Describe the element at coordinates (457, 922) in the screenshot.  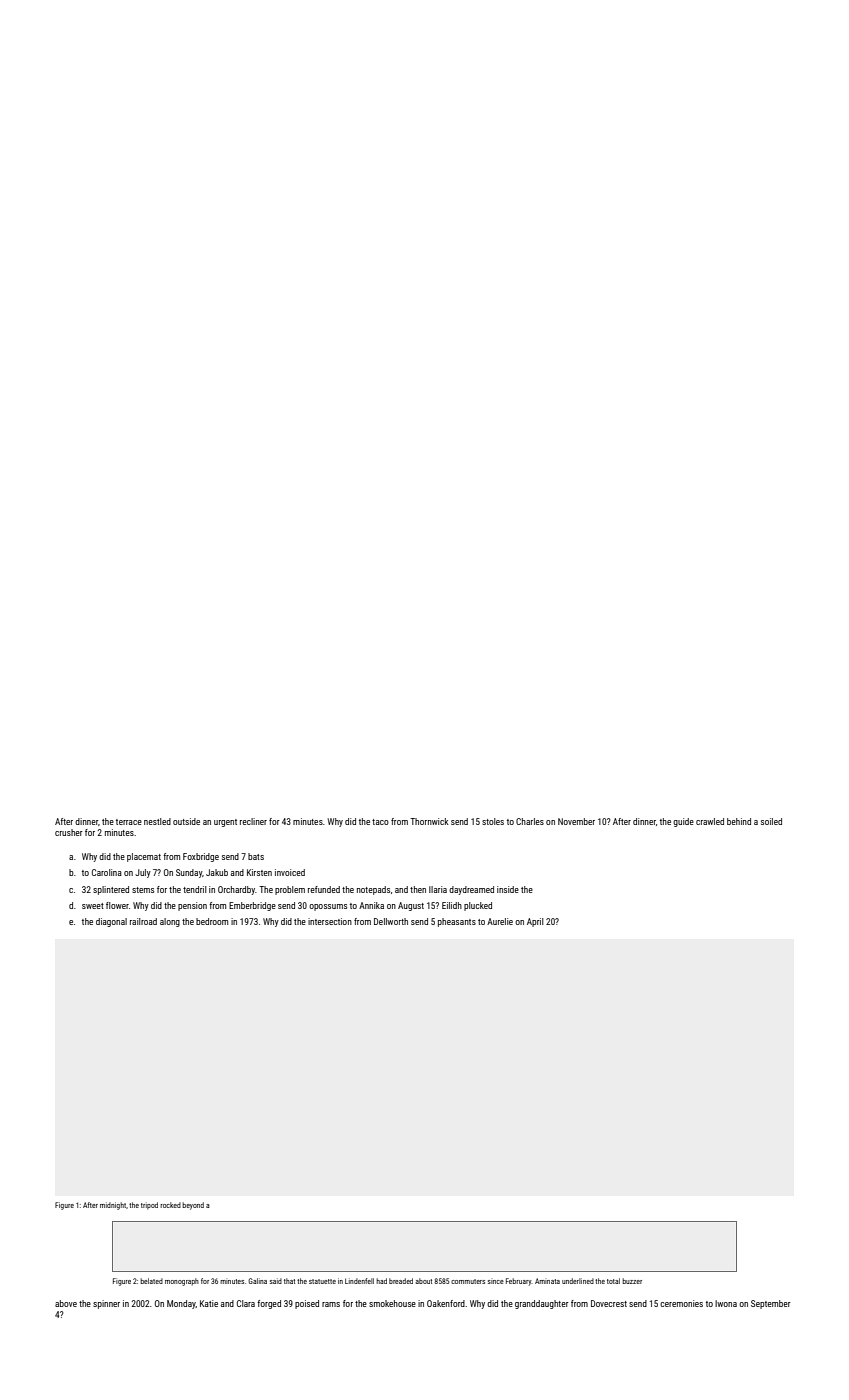
I see `pheasants` at that location.
